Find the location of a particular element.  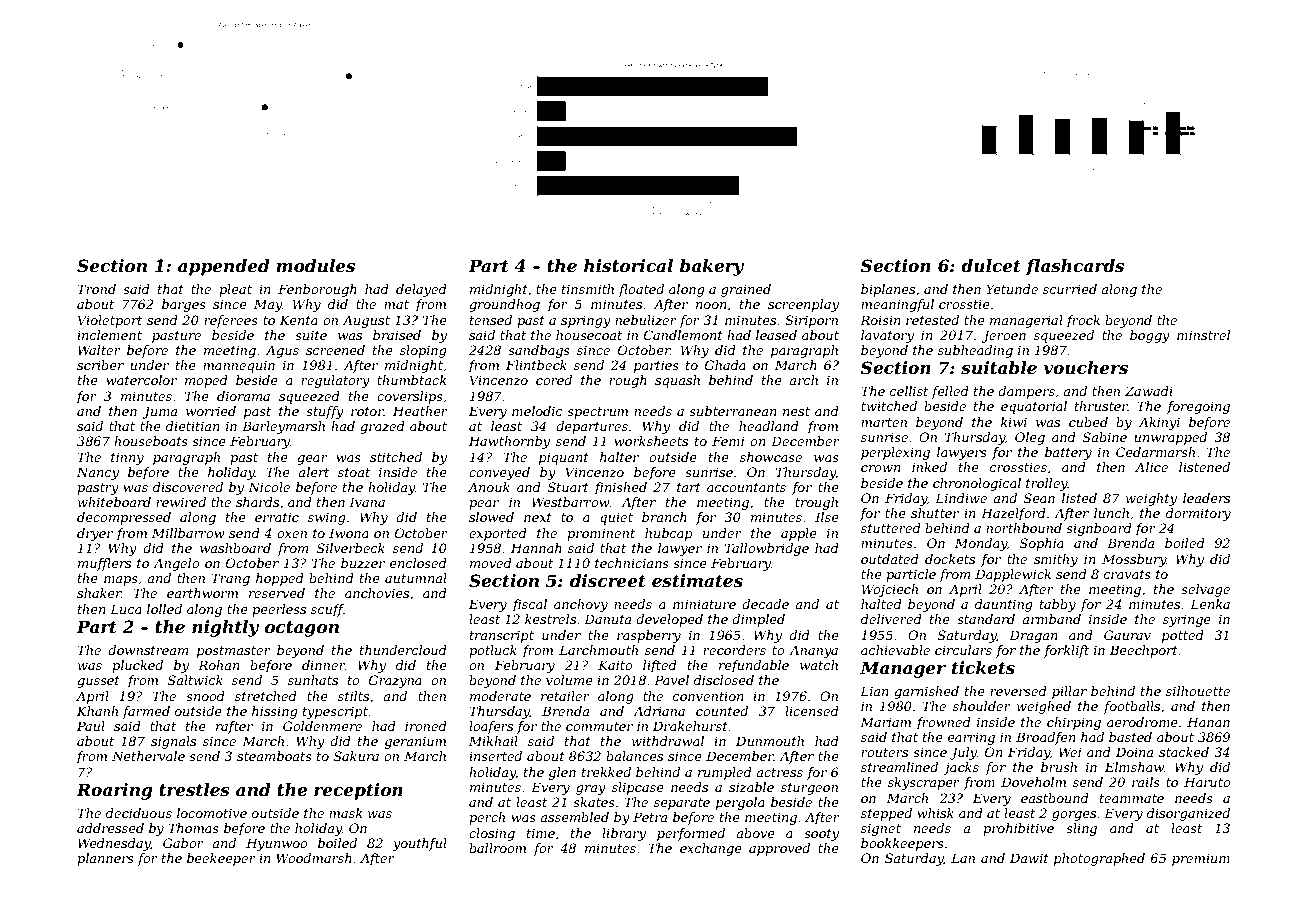

Stuart is located at coordinates (568, 487).
